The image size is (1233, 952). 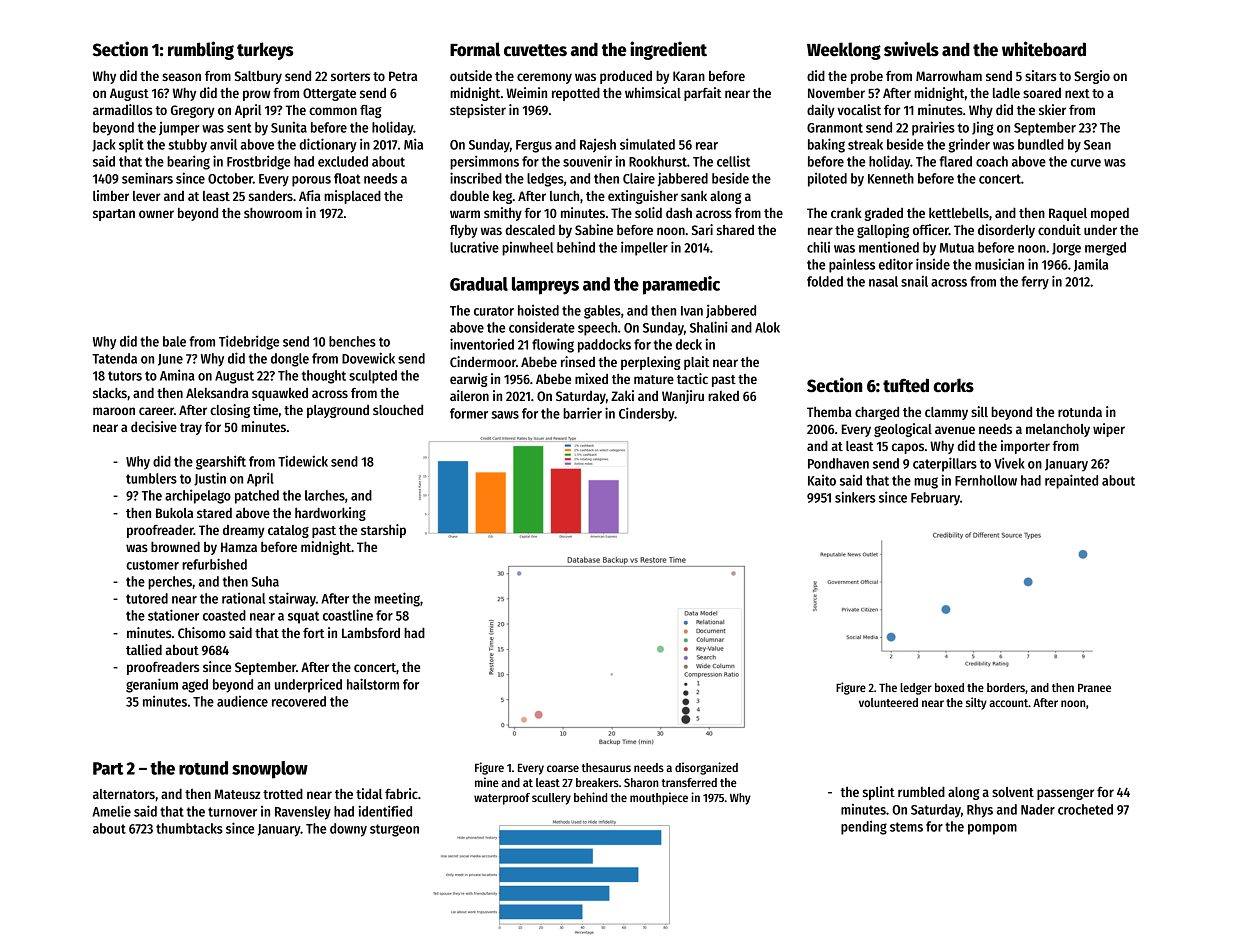 What do you see at coordinates (983, 129) in the document?
I see `Jing` at bounding box center [983, 129].
